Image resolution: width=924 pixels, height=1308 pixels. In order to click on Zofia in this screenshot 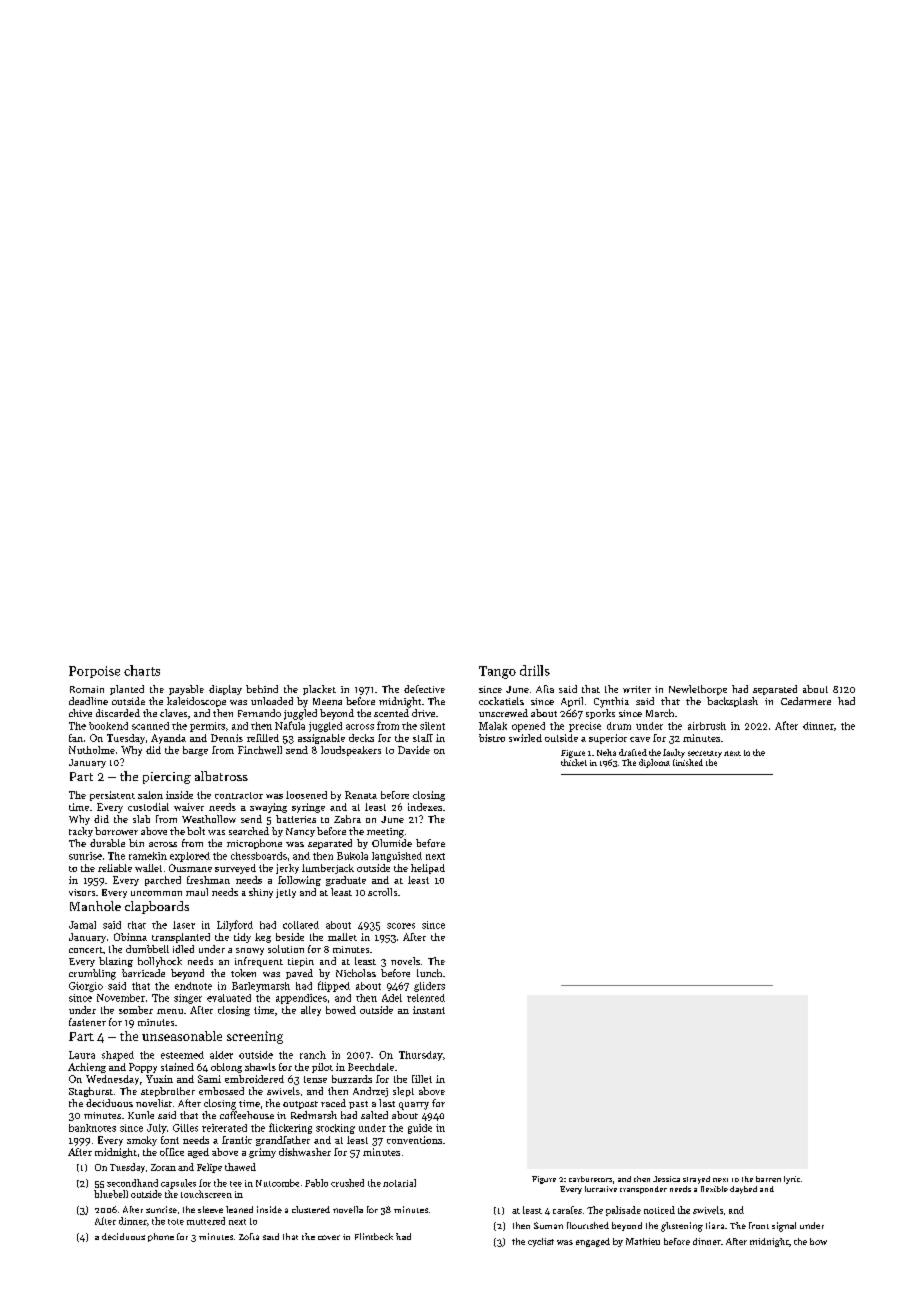, I will do `click(249, 1236)`.
